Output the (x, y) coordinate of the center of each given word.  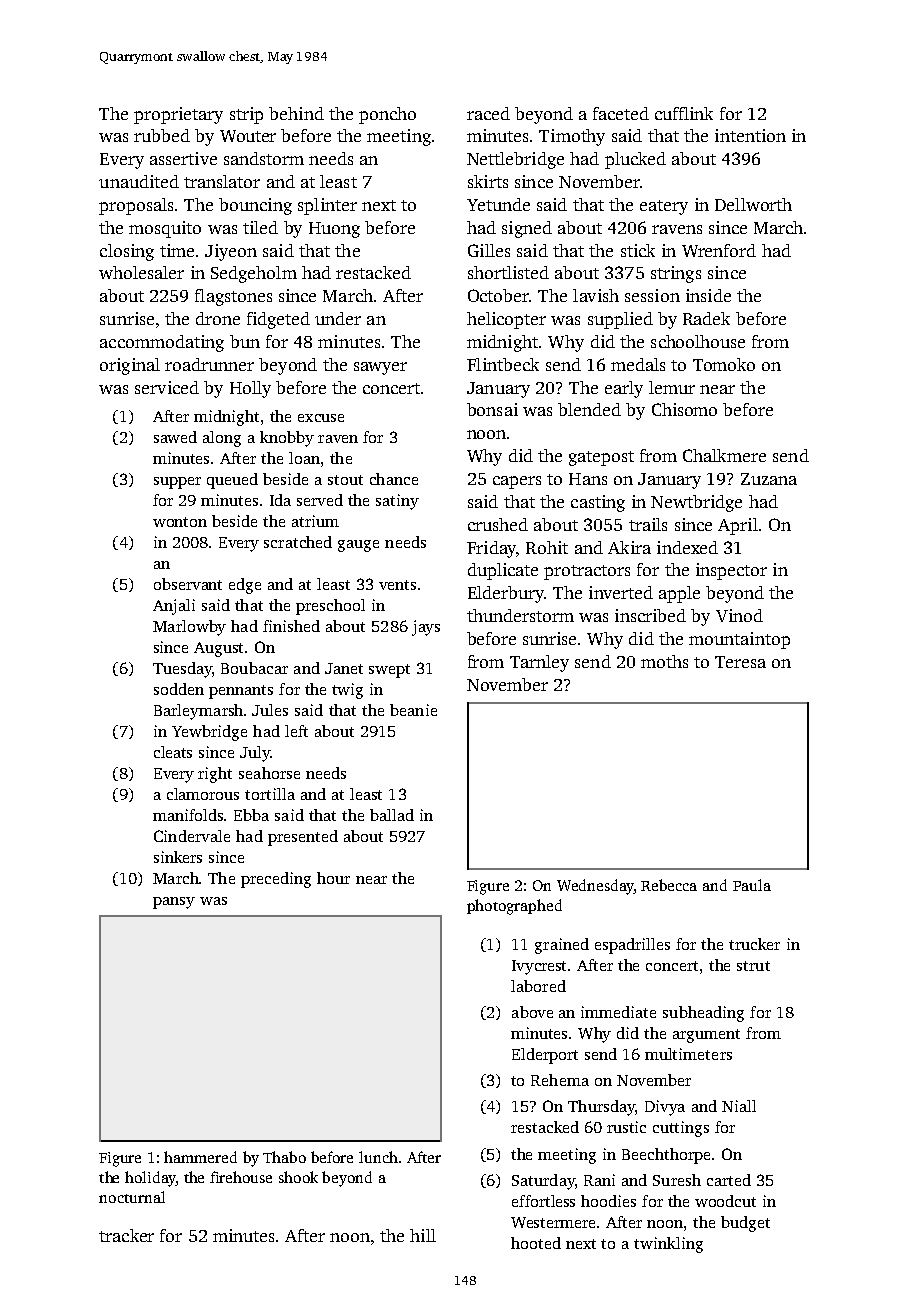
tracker (126, 1235)
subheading (703, 1014)
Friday (491, 549)
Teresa (740, 662)
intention (750, 135)
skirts (488, 181)
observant (188, 584)
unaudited (139, 181)
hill (423, 1235)
